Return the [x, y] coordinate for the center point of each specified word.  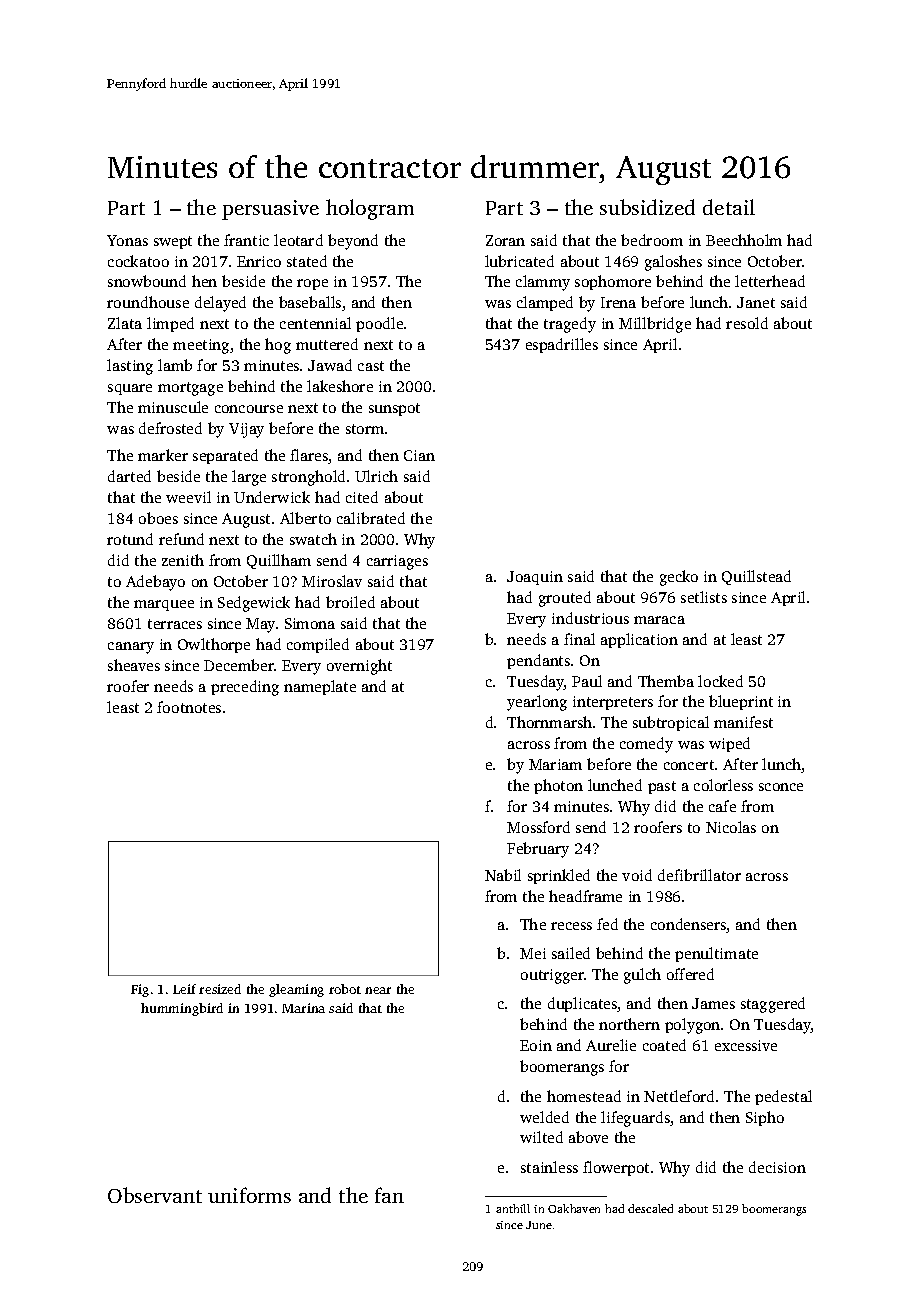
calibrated [371, 518]
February [538, 850]
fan [389, 1195]
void [637, 875]
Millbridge [655, 325]
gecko [679, 578]
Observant [155, 1195]
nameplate [320, 687]
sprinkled [559, 876]
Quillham [279, 561]
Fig [140, 990]
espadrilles [562, 345]
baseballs [310, 302]
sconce [781, 787]
